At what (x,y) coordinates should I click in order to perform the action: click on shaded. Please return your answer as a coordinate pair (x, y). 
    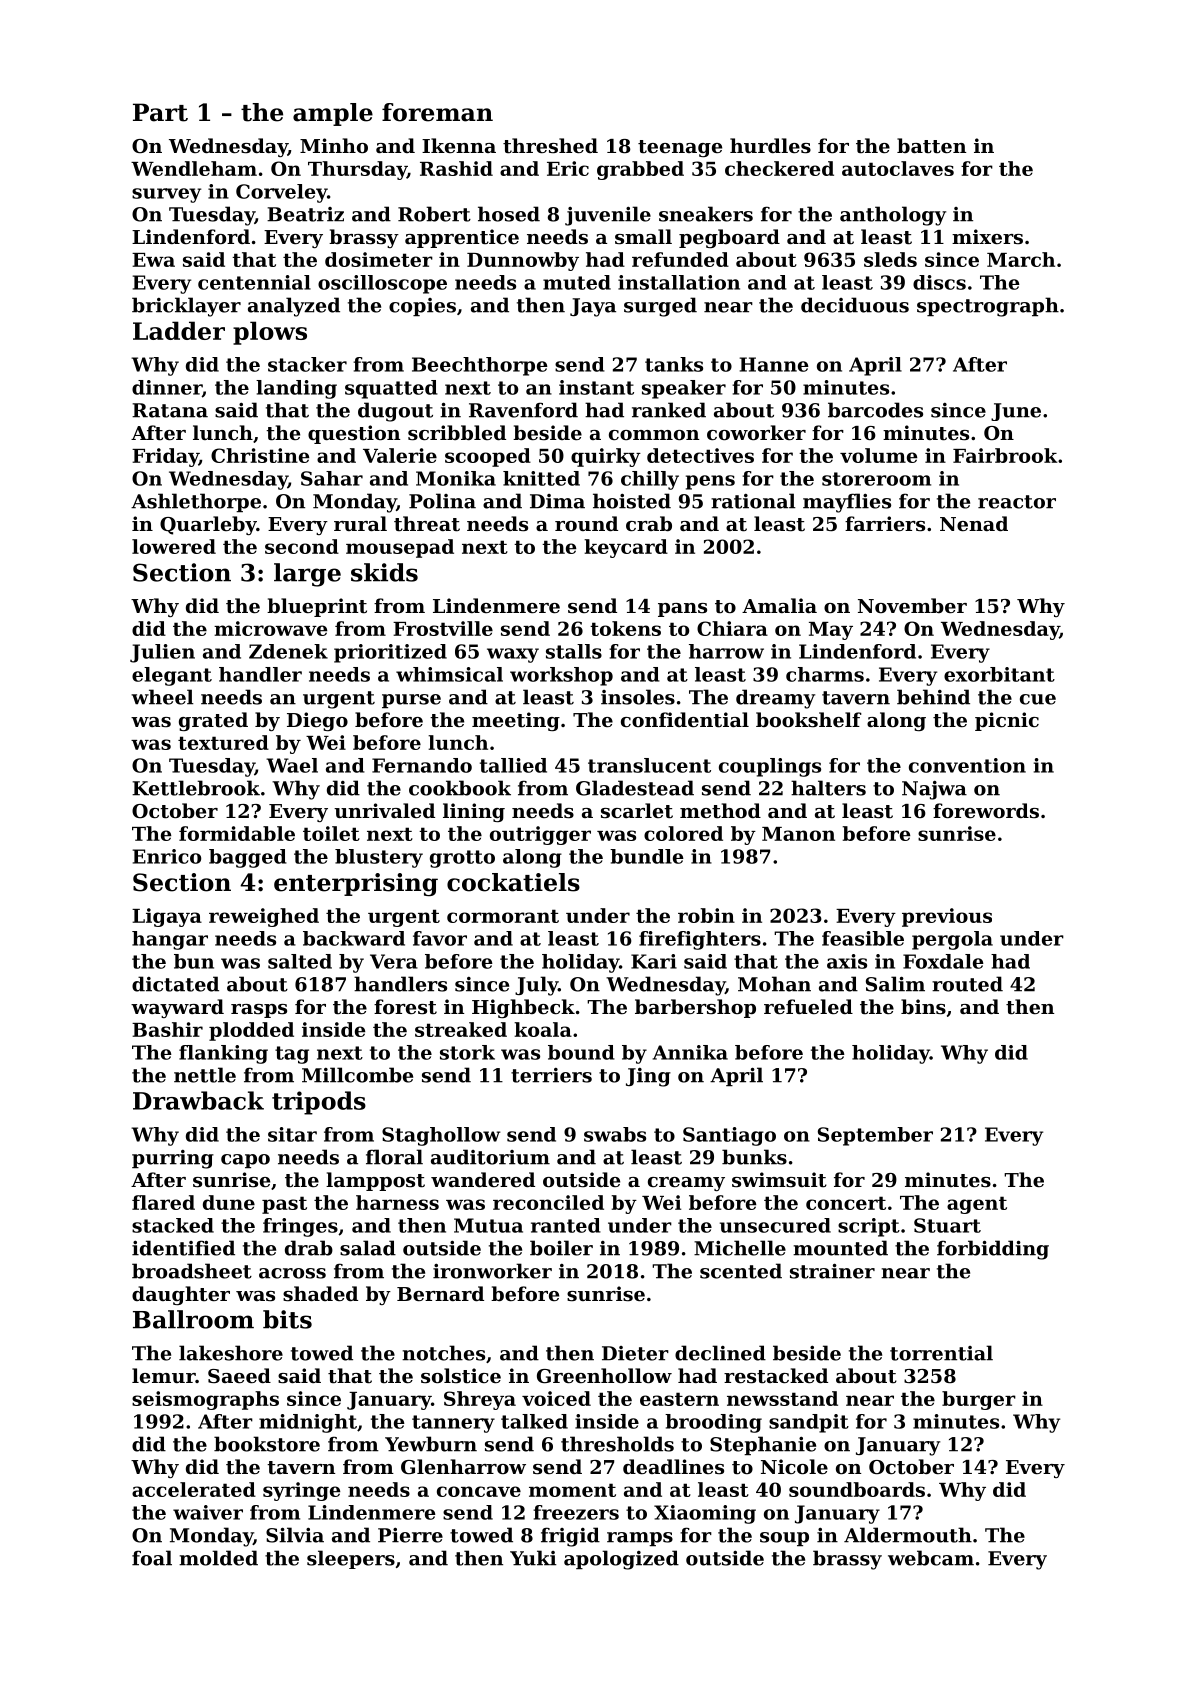
    Looking at the image, I should click on (320, 1293).
